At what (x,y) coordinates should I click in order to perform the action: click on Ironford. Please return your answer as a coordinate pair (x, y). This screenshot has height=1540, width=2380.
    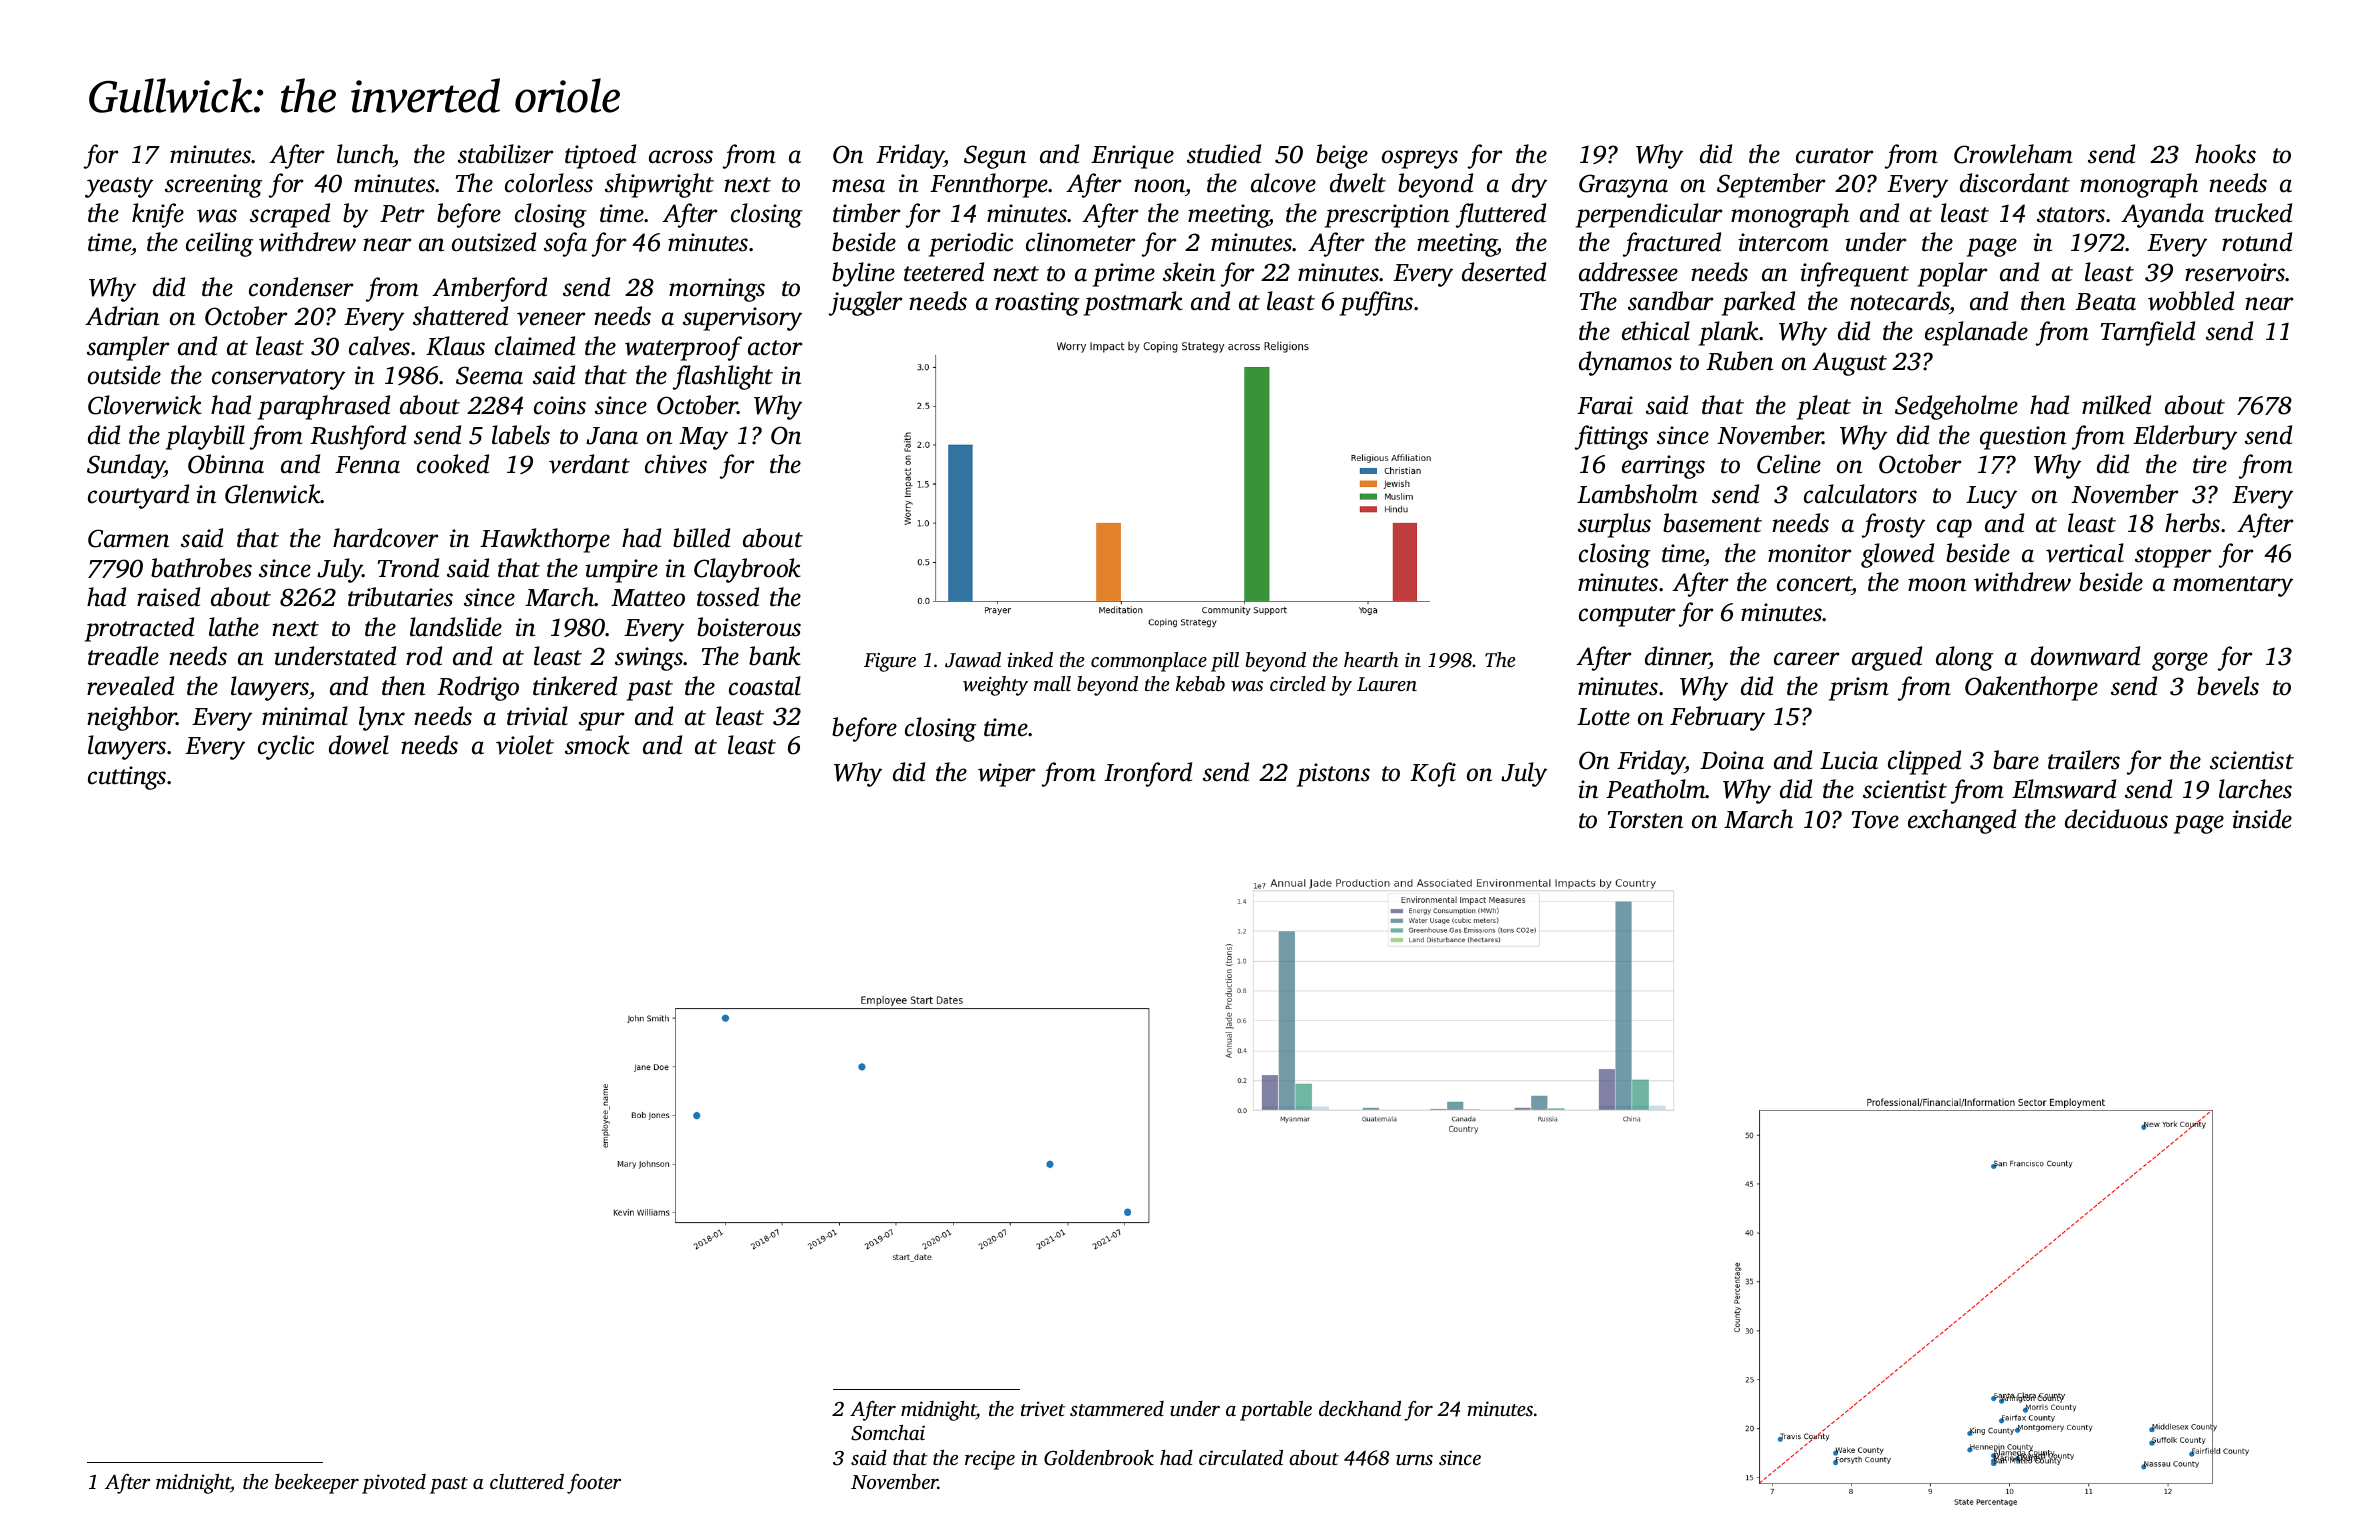
    Looking at the image, I should click on (1148, 774).
